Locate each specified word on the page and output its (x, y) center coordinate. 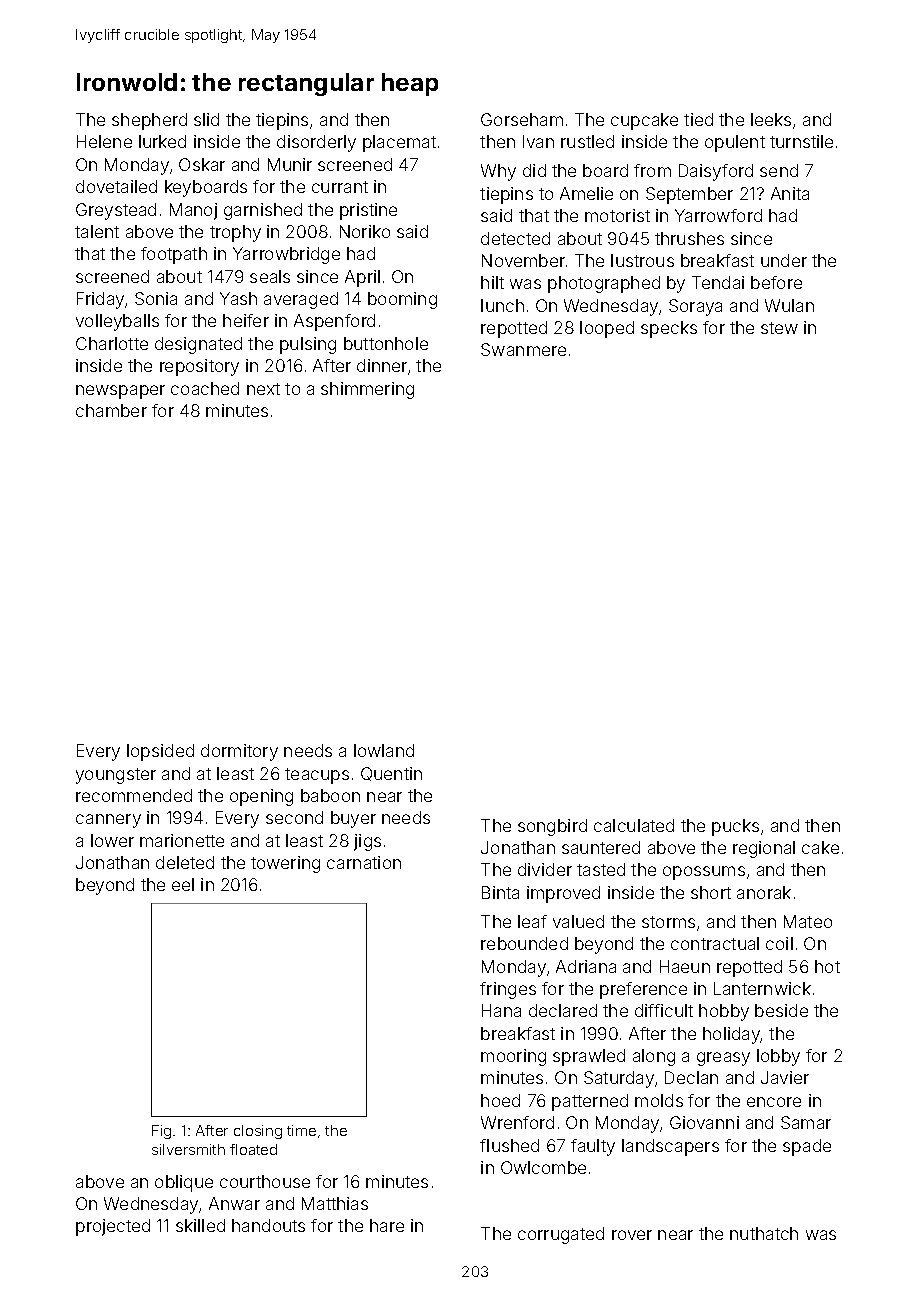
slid (206, 119)
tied (698, 119)
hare (387, 1225)
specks (669, 329)
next (263, 389)
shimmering (367, 390)
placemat (399, 143)
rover (632, 1235)
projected (113, 1227)
